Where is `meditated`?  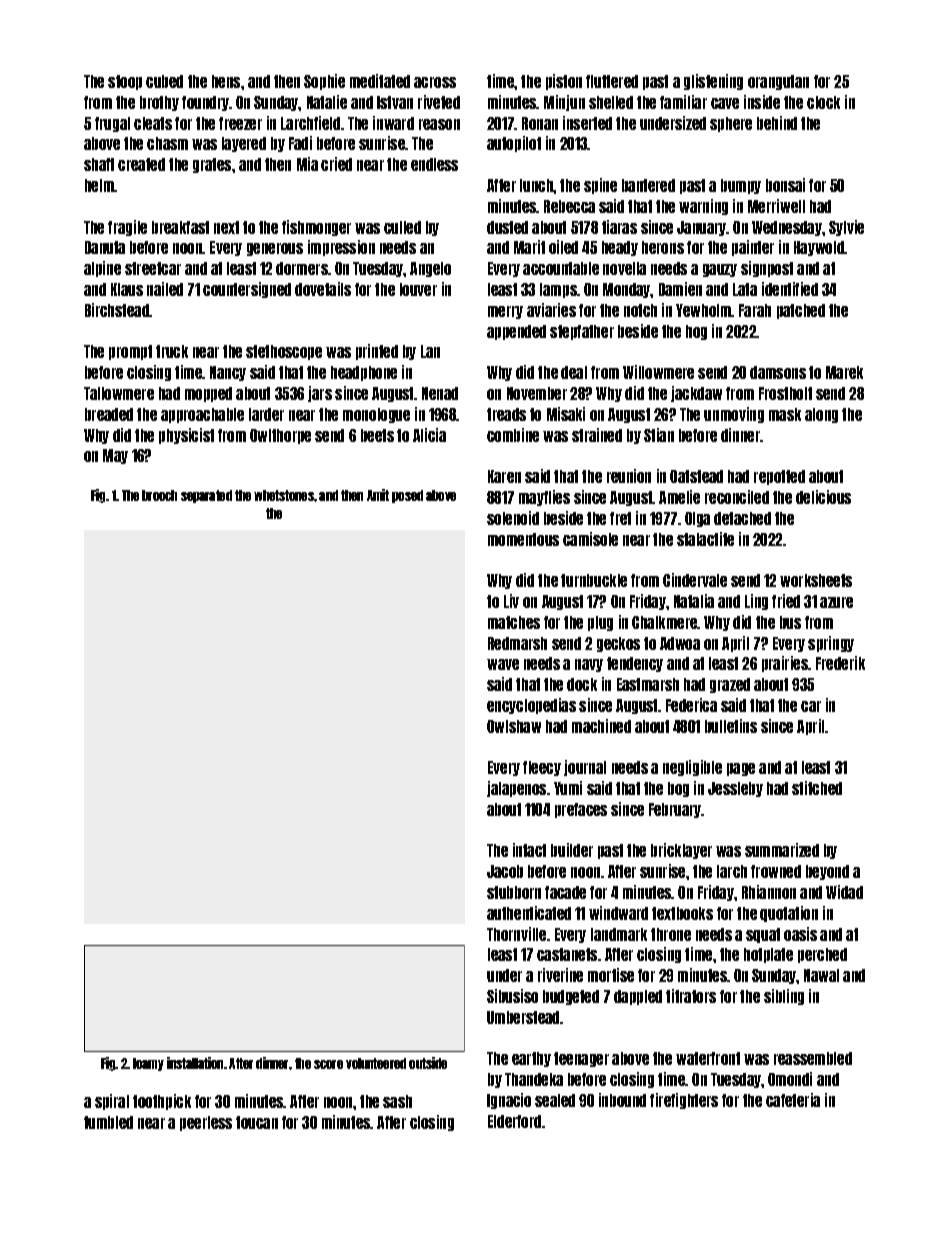 meditated is located at coordinates (380, 81).
